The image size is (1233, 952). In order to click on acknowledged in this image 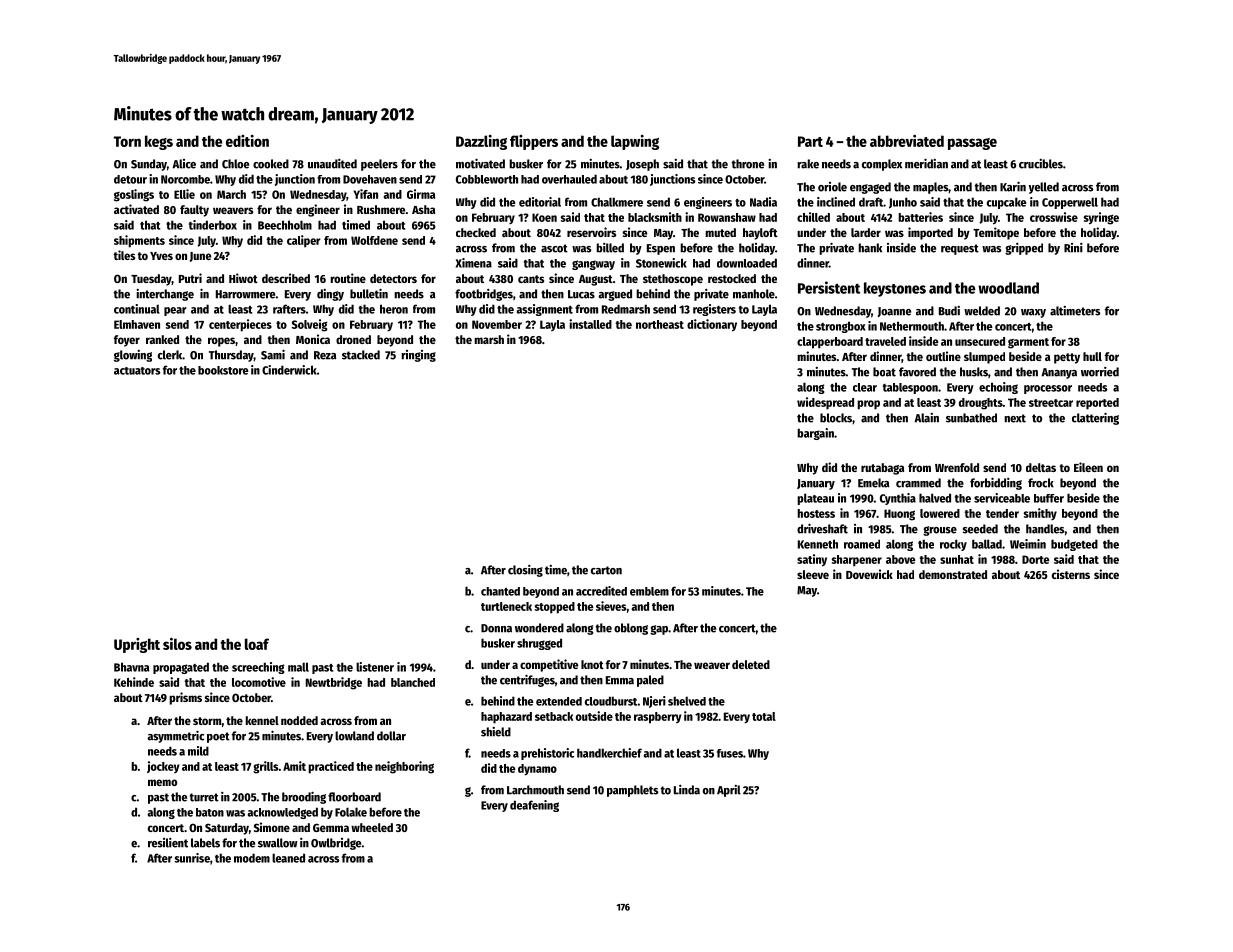, I will do `click(282, 813)`.
